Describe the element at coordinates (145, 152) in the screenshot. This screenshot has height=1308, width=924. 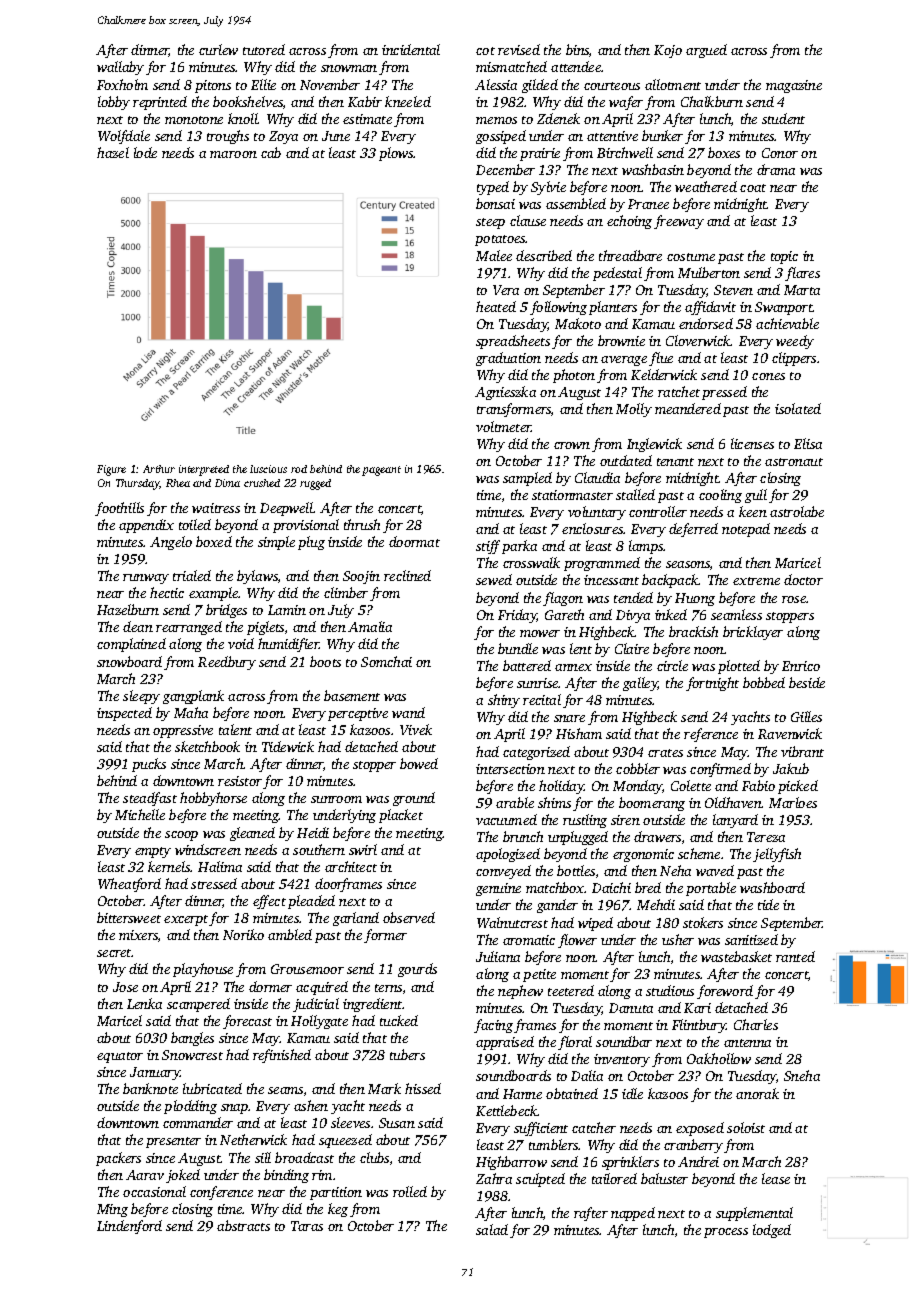
I see `lode` at that location.
